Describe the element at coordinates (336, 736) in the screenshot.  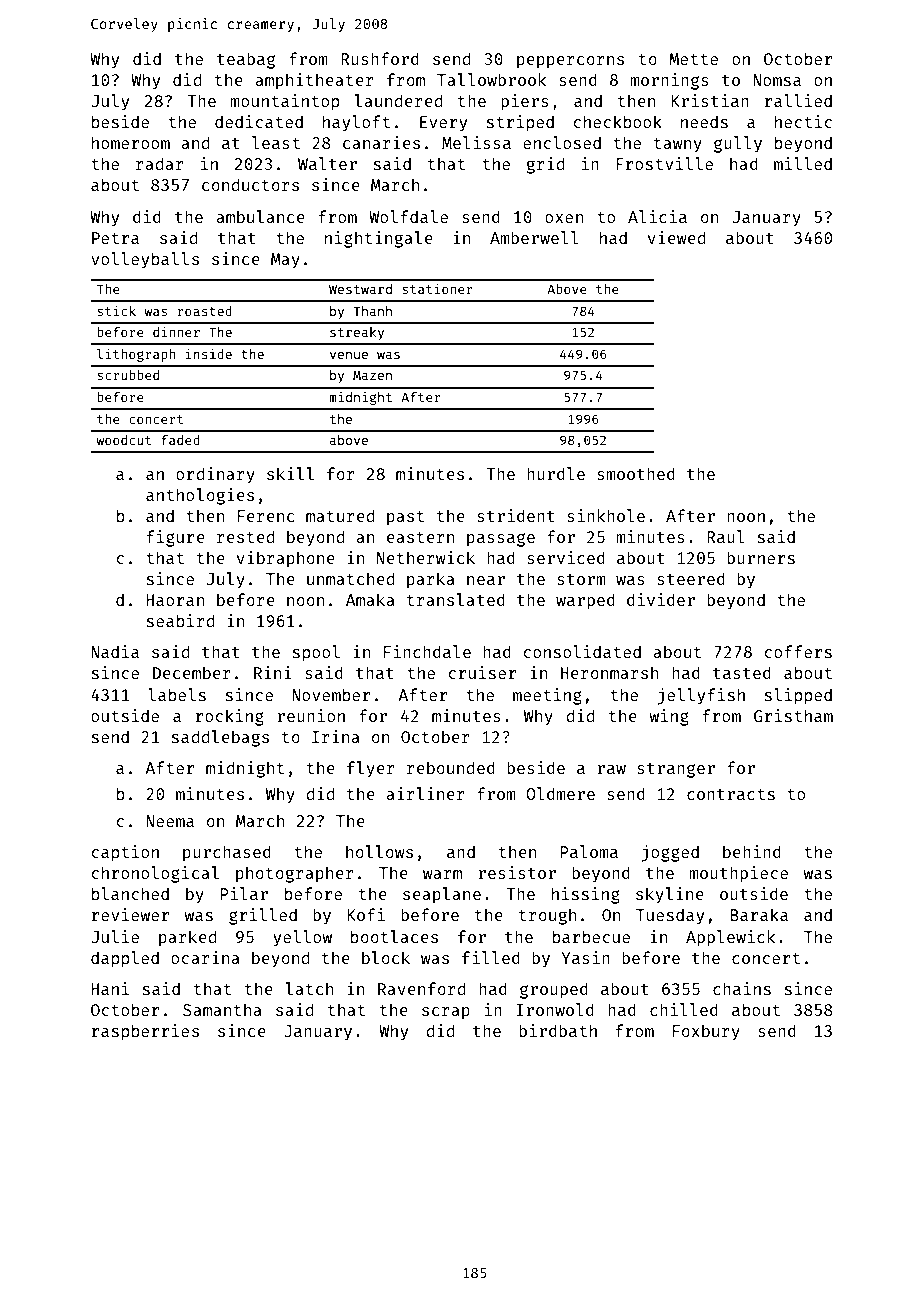
I see `Irina` at that location.
